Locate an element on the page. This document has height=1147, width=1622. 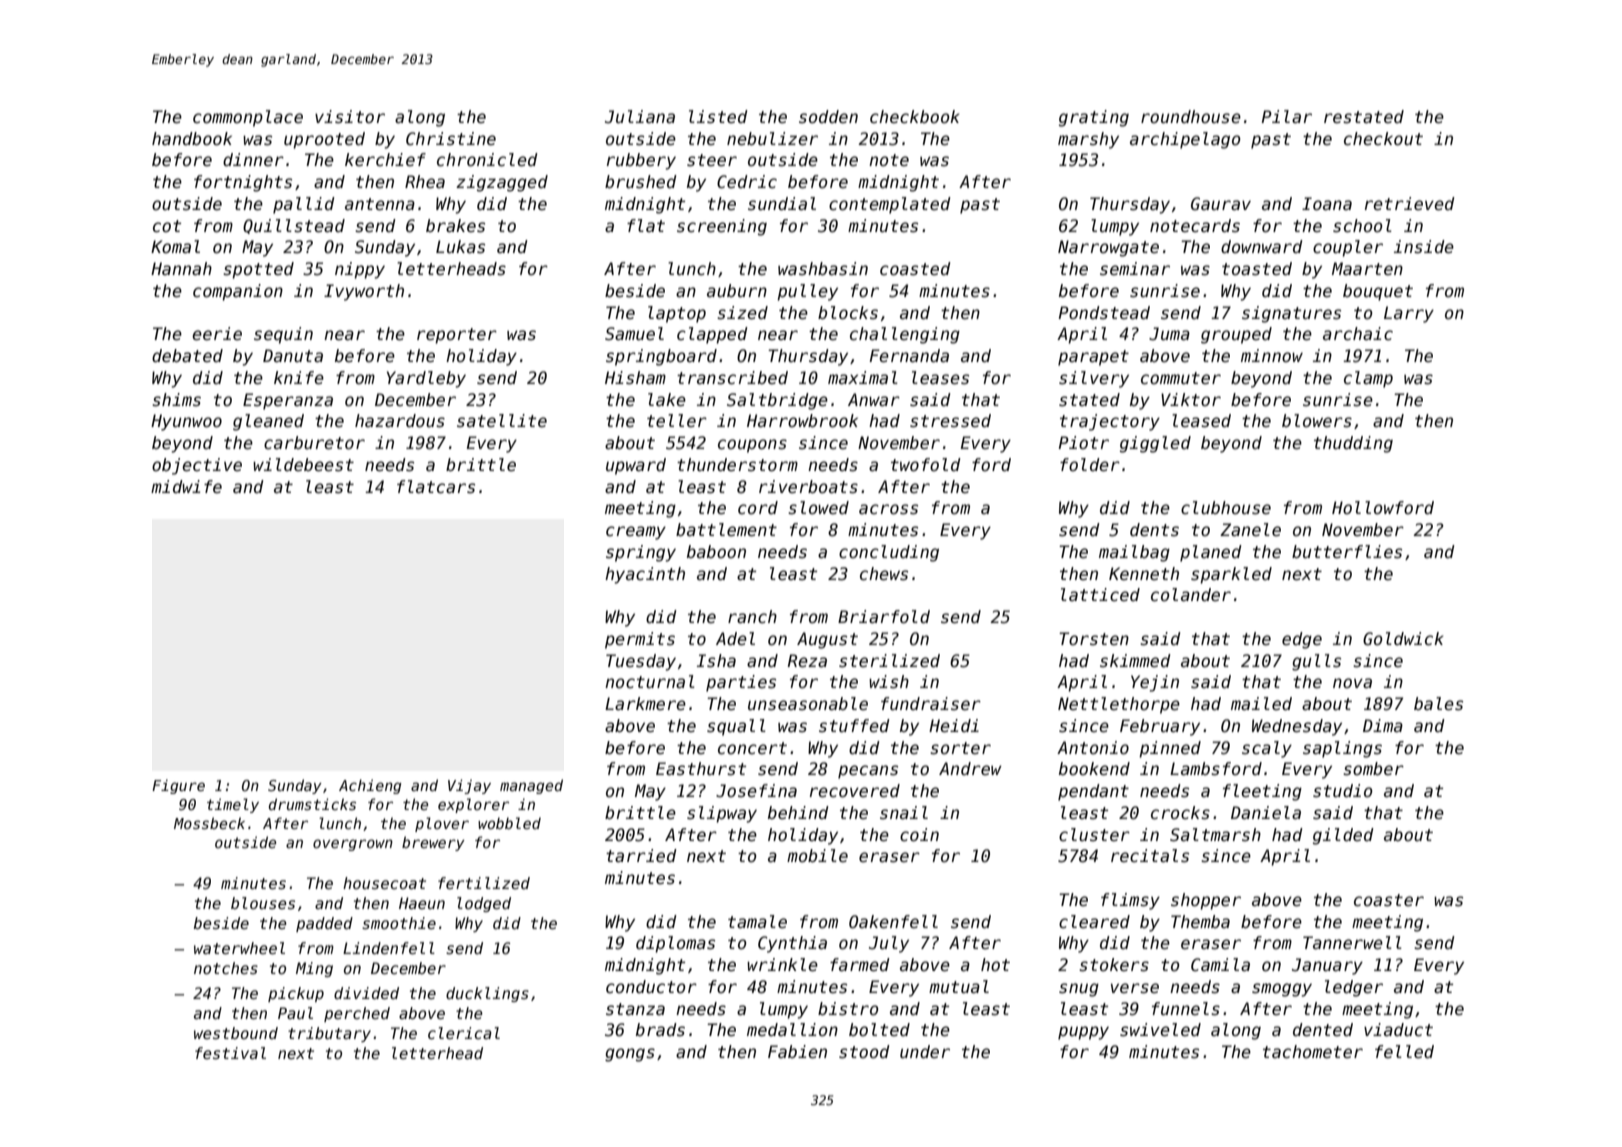
inside is located at coordinates (1424, 247).
